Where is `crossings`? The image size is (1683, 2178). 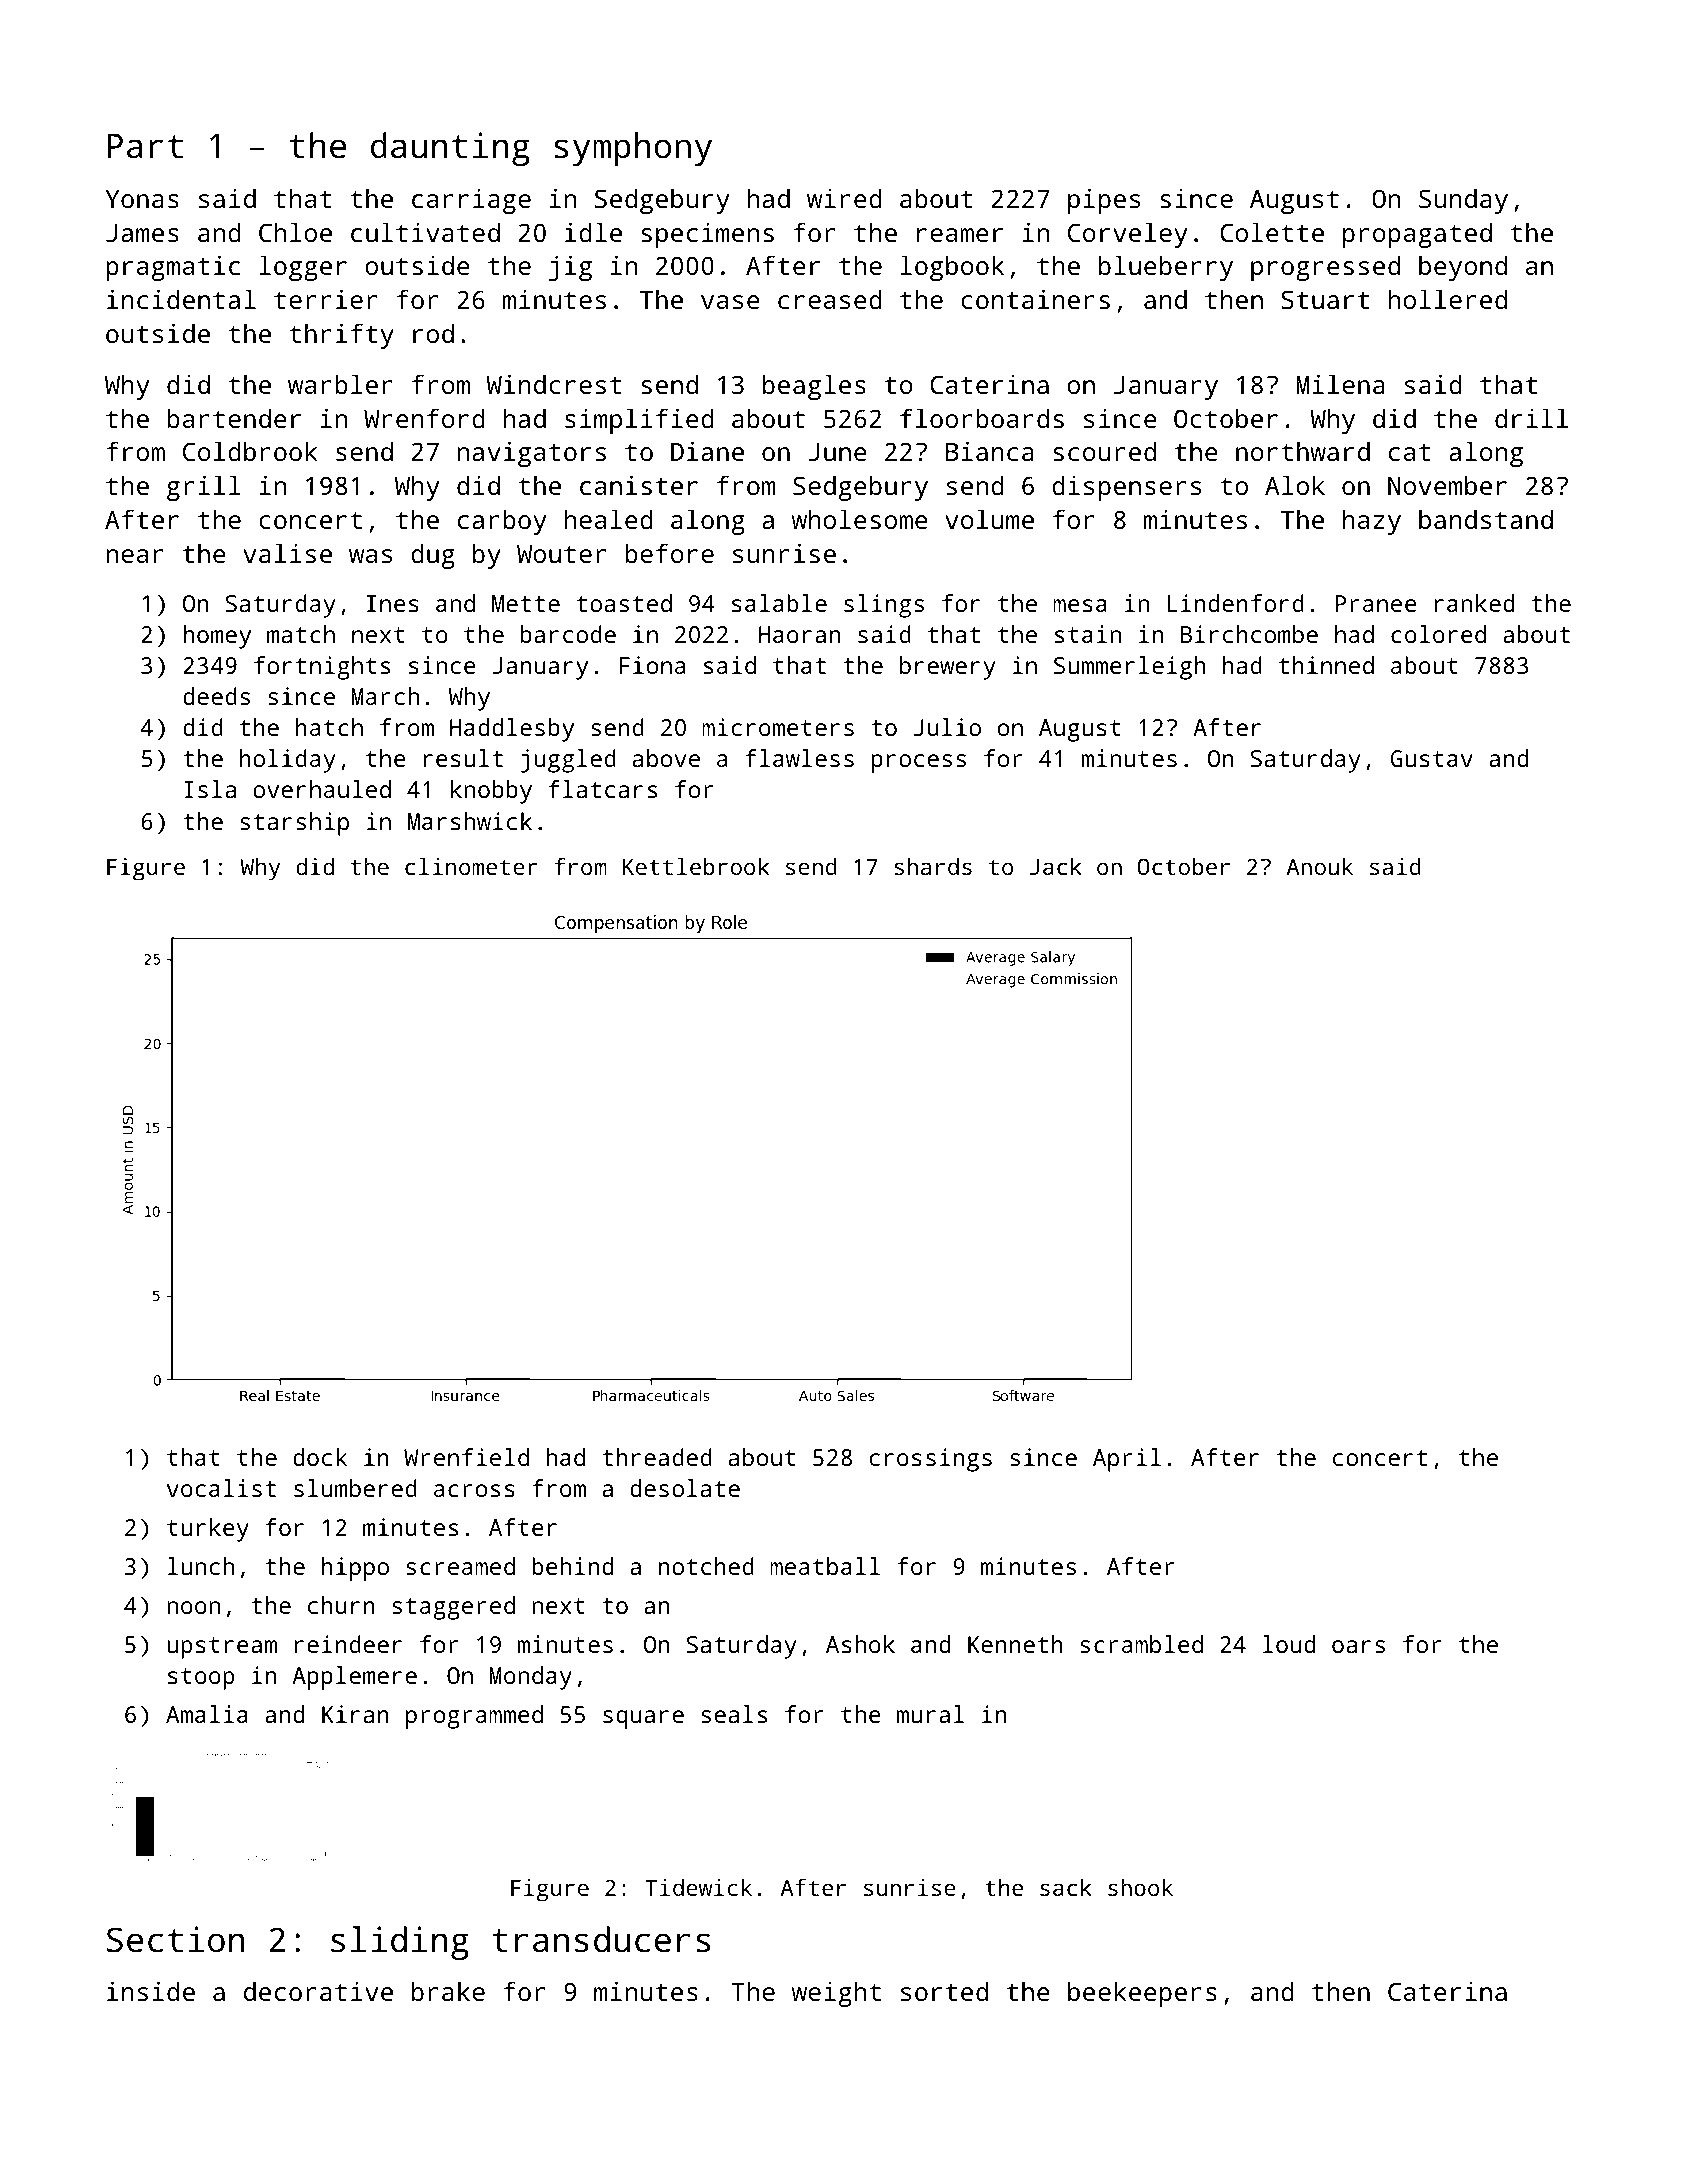 crossings is located at coordinates (930, 1460).
